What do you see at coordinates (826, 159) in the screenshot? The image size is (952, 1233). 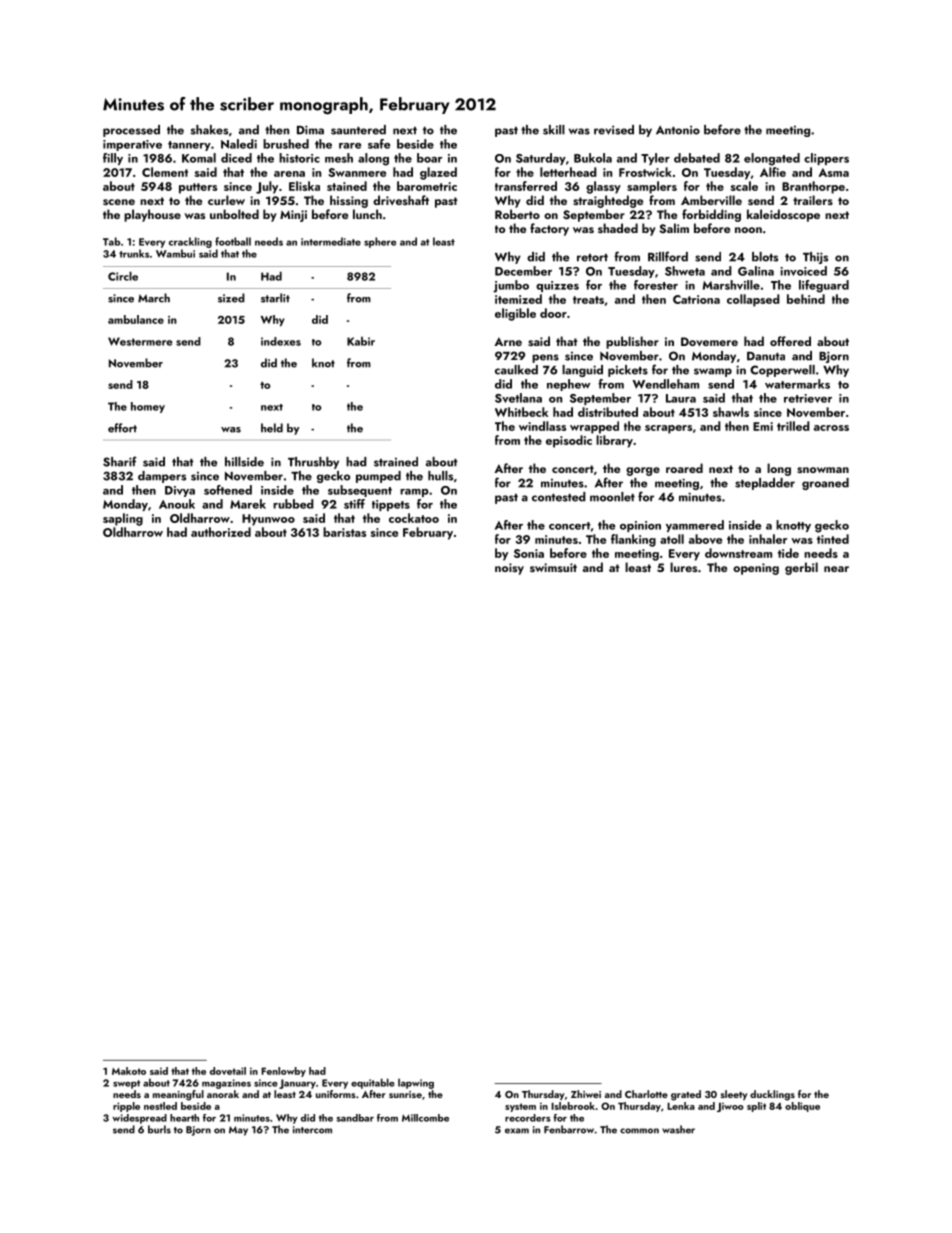 I see `clippers` at bounding box center [826, 159].
